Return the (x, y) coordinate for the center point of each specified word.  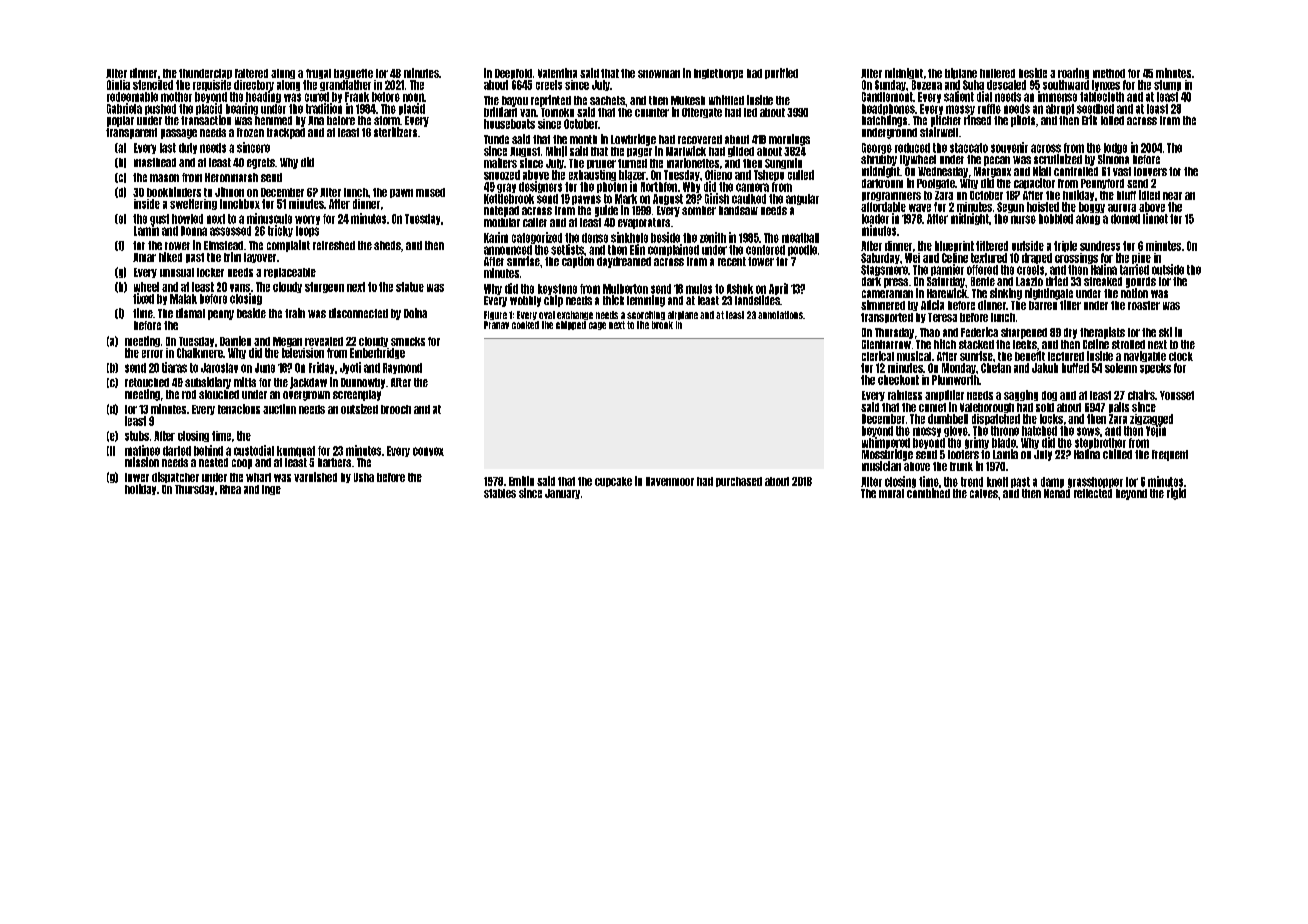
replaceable (290, 273)
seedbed (1095, 109)
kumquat (296, 451)
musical (914, 356)
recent (732, 261)
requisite (212, 85)
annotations (780, 315)
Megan (287, 342)
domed (1125, 219)
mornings (789, 140)
